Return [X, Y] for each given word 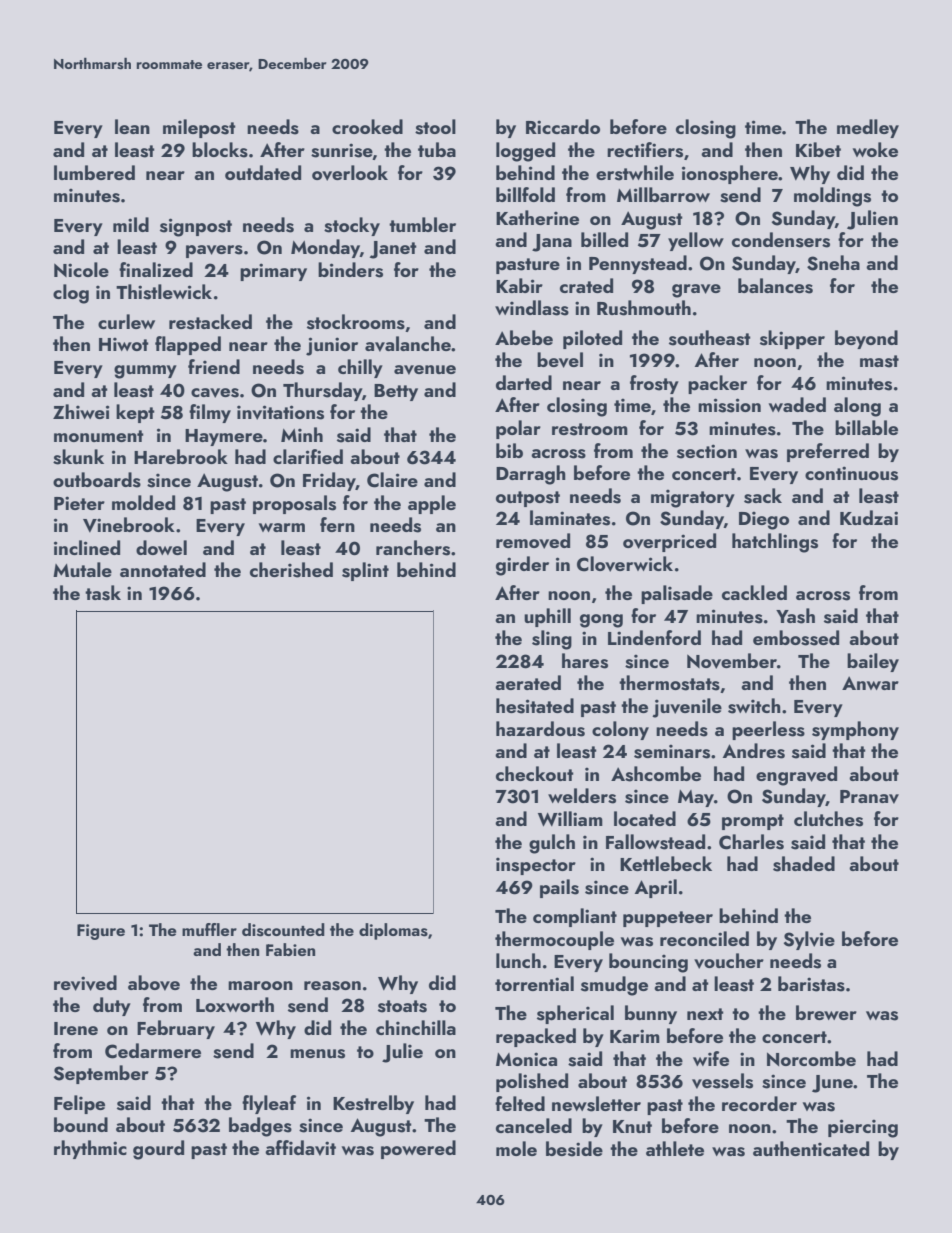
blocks [220, 150]
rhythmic [90, 1149]
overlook [350, 173]
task [103, 593]
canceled [534, 1125]
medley [868, 128]
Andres [754, 751]
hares [585, 661]
